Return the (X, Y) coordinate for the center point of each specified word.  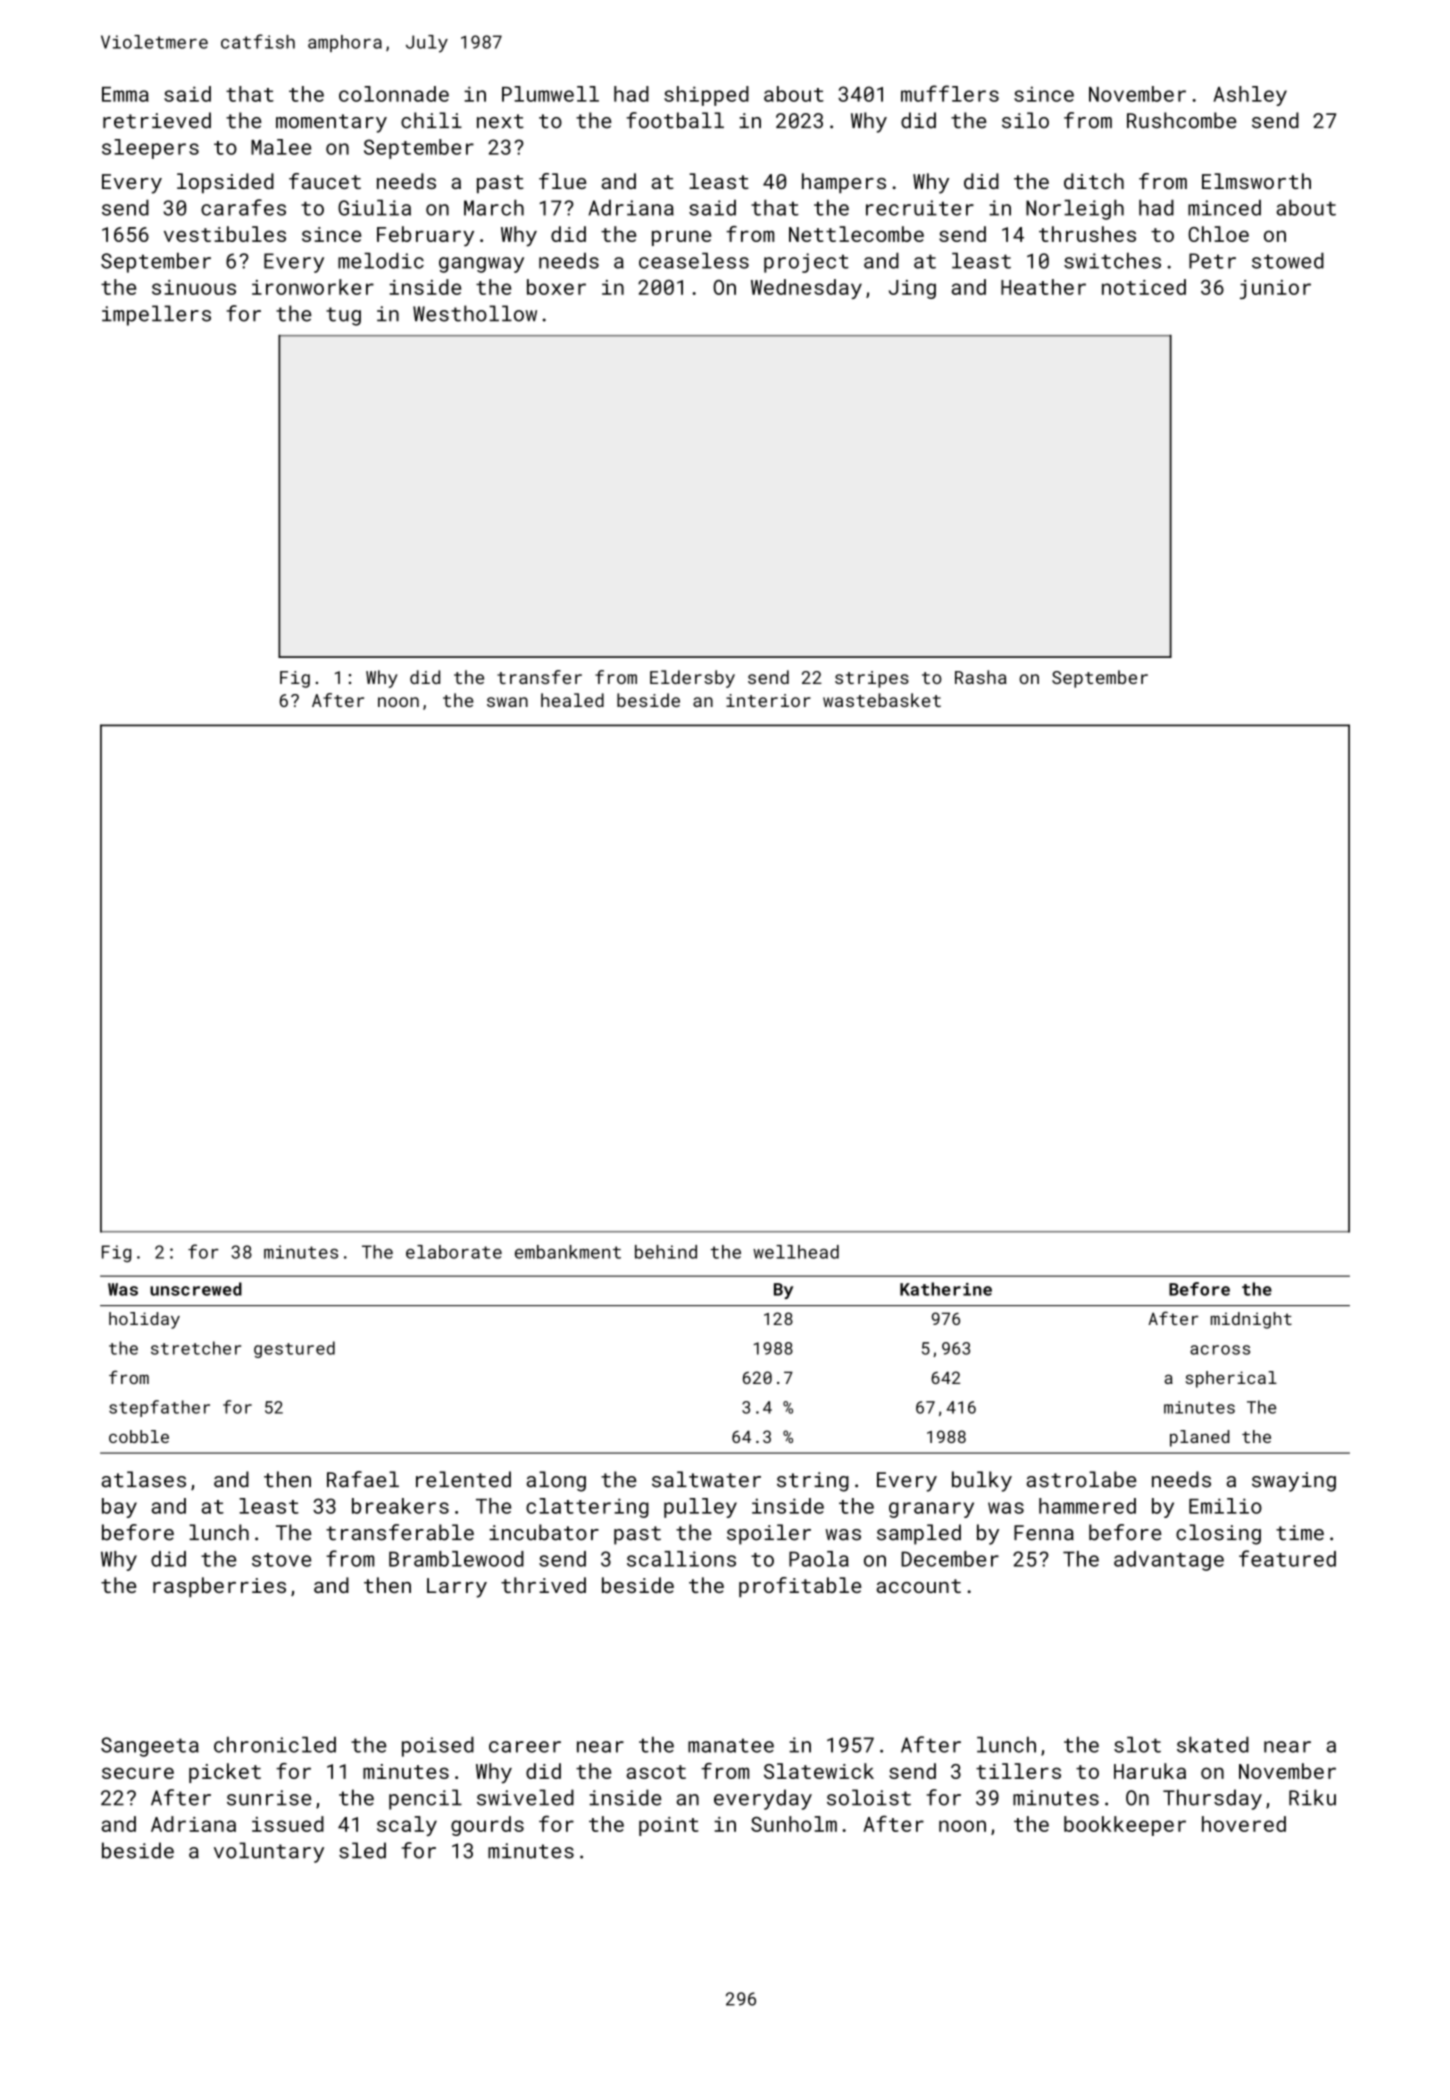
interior (768, 700)
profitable (800, 1587)
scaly (407, 1826)
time (1300, 1533)
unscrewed (196, 1289)
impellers (156, 315)
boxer (556, 287)
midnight (1251, 1320)
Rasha (981, 677)
